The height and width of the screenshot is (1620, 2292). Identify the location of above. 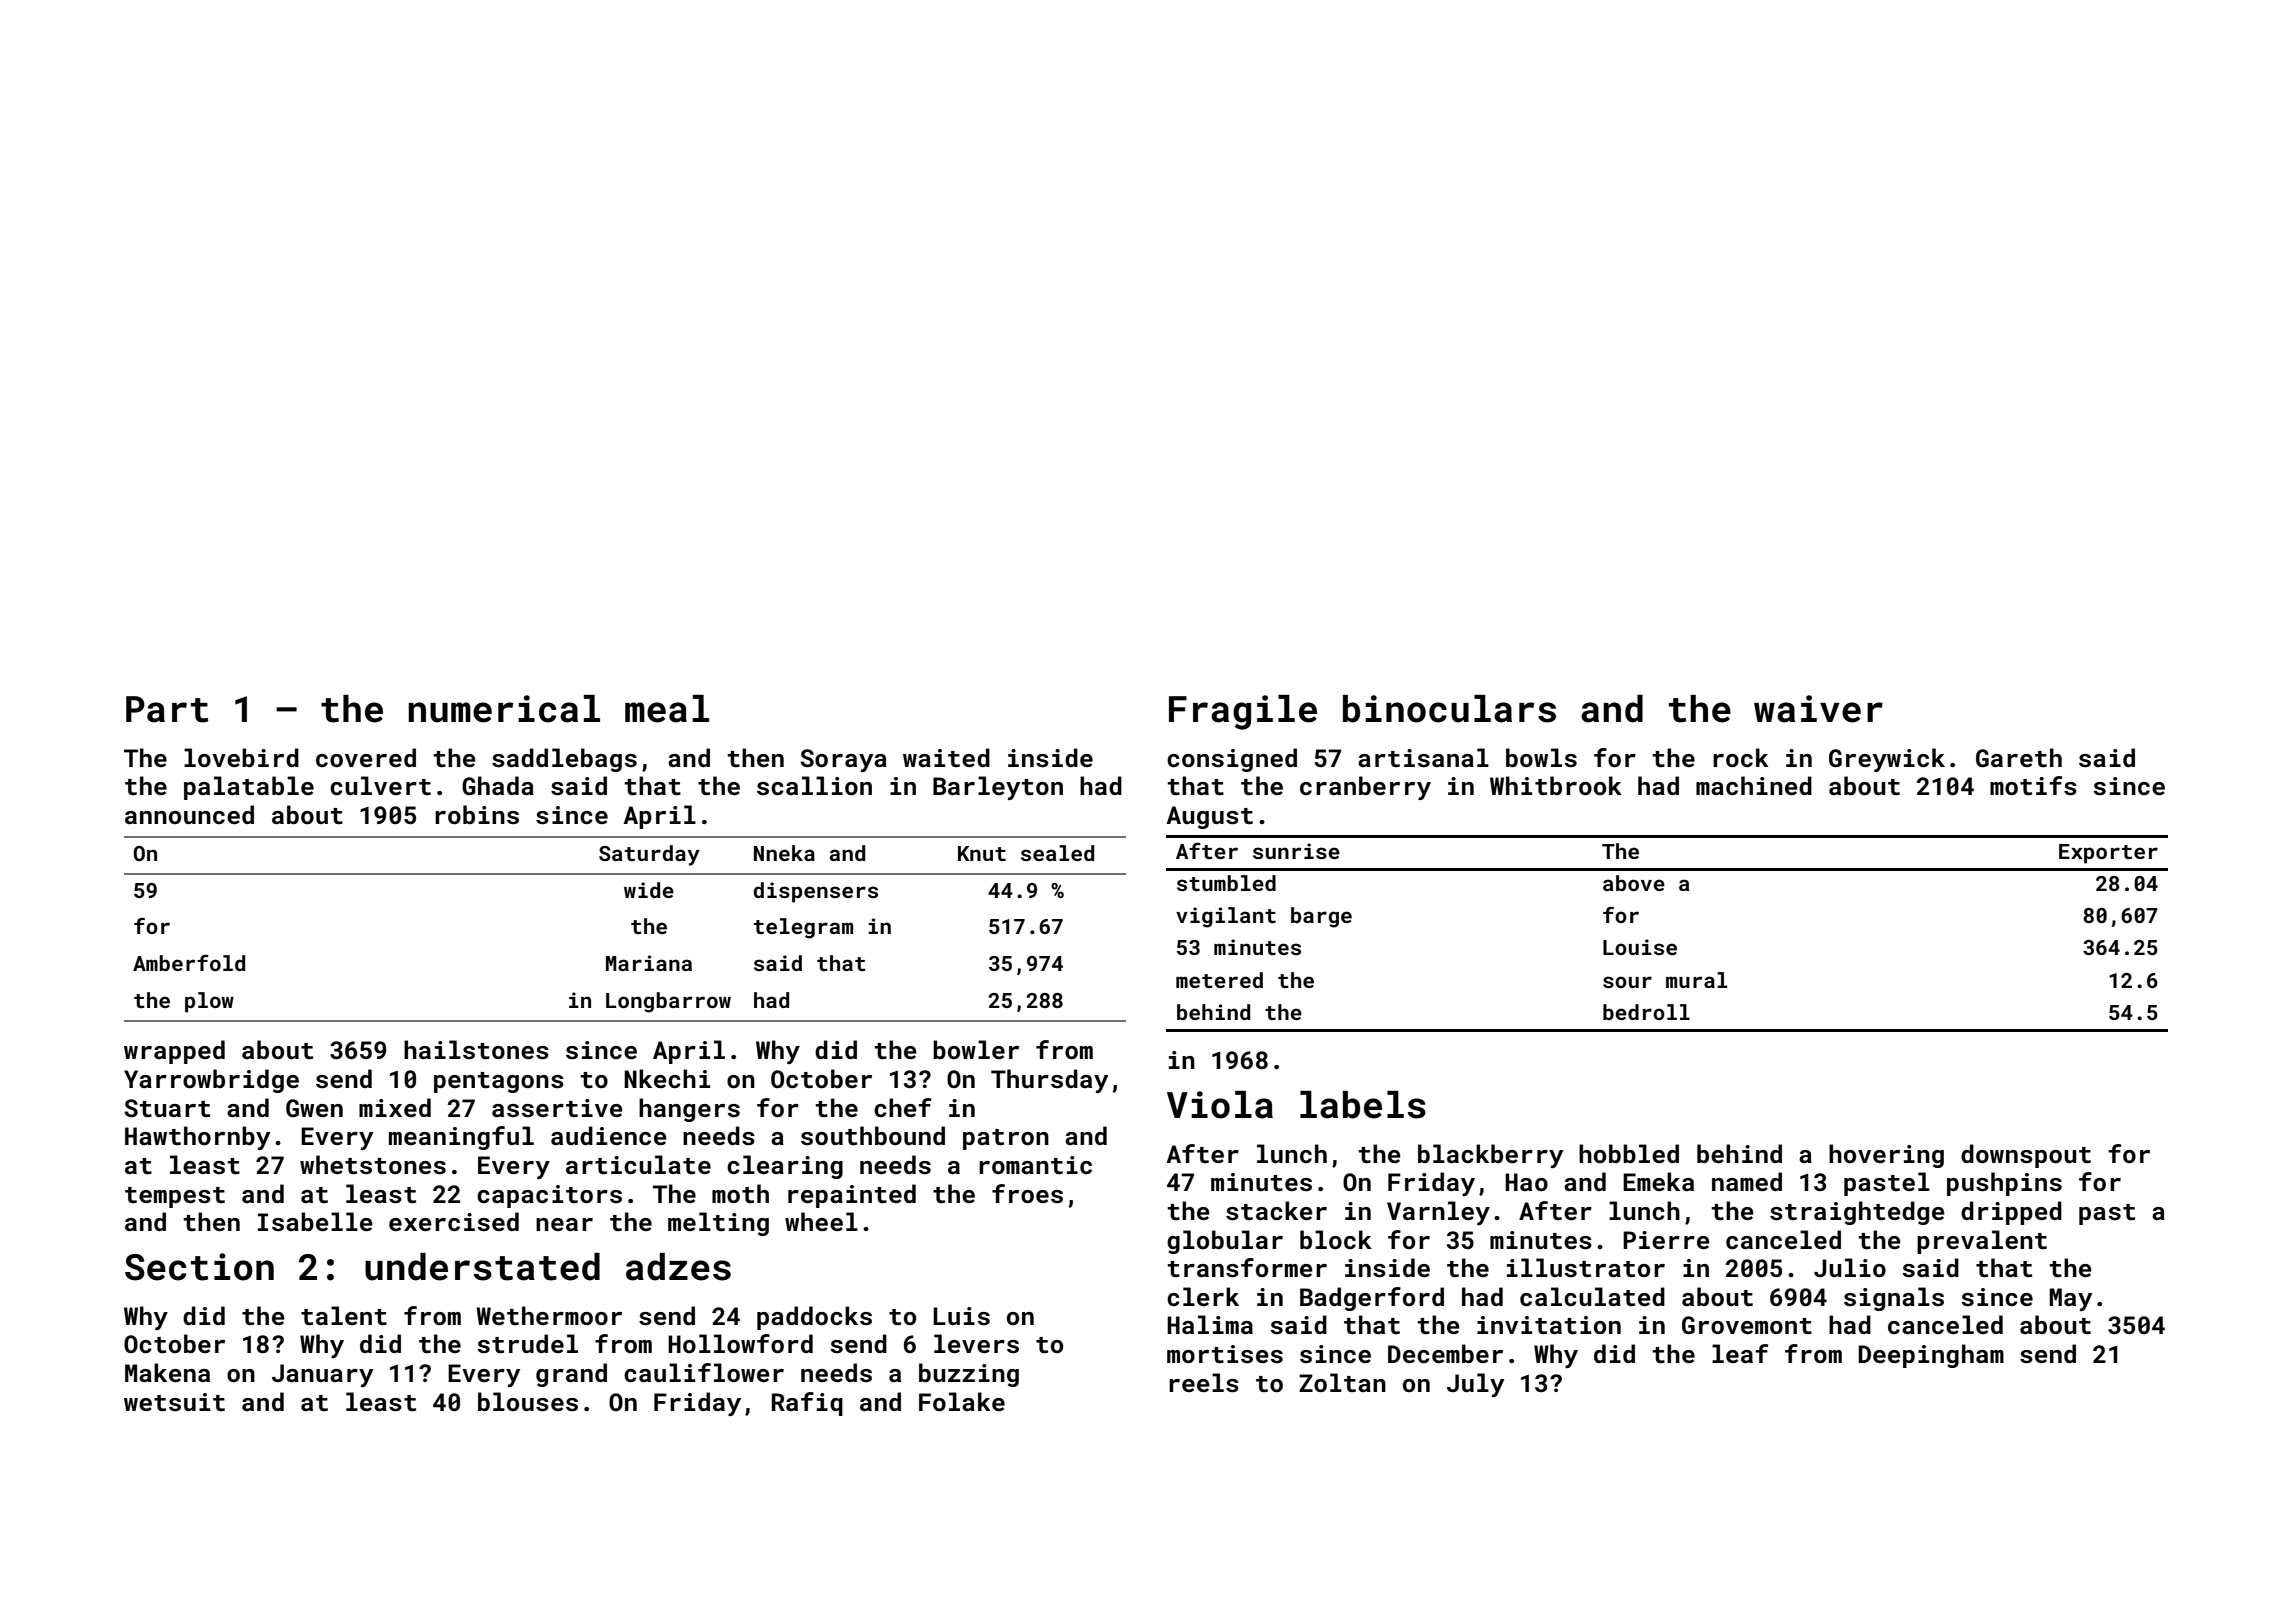
(1634, 883).
